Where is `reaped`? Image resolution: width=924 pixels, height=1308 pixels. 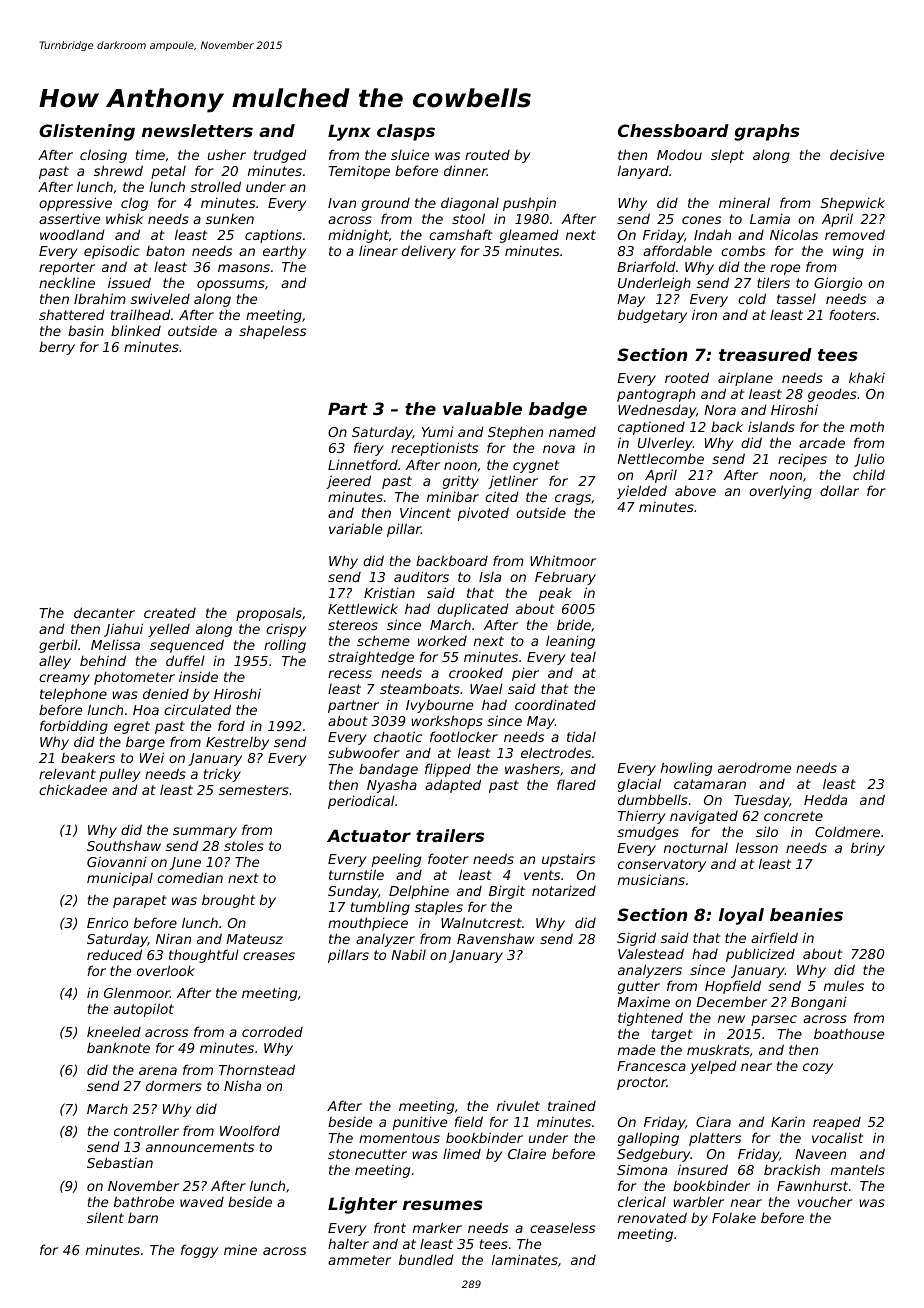 reaped is located at coordinates (837, 1123).
